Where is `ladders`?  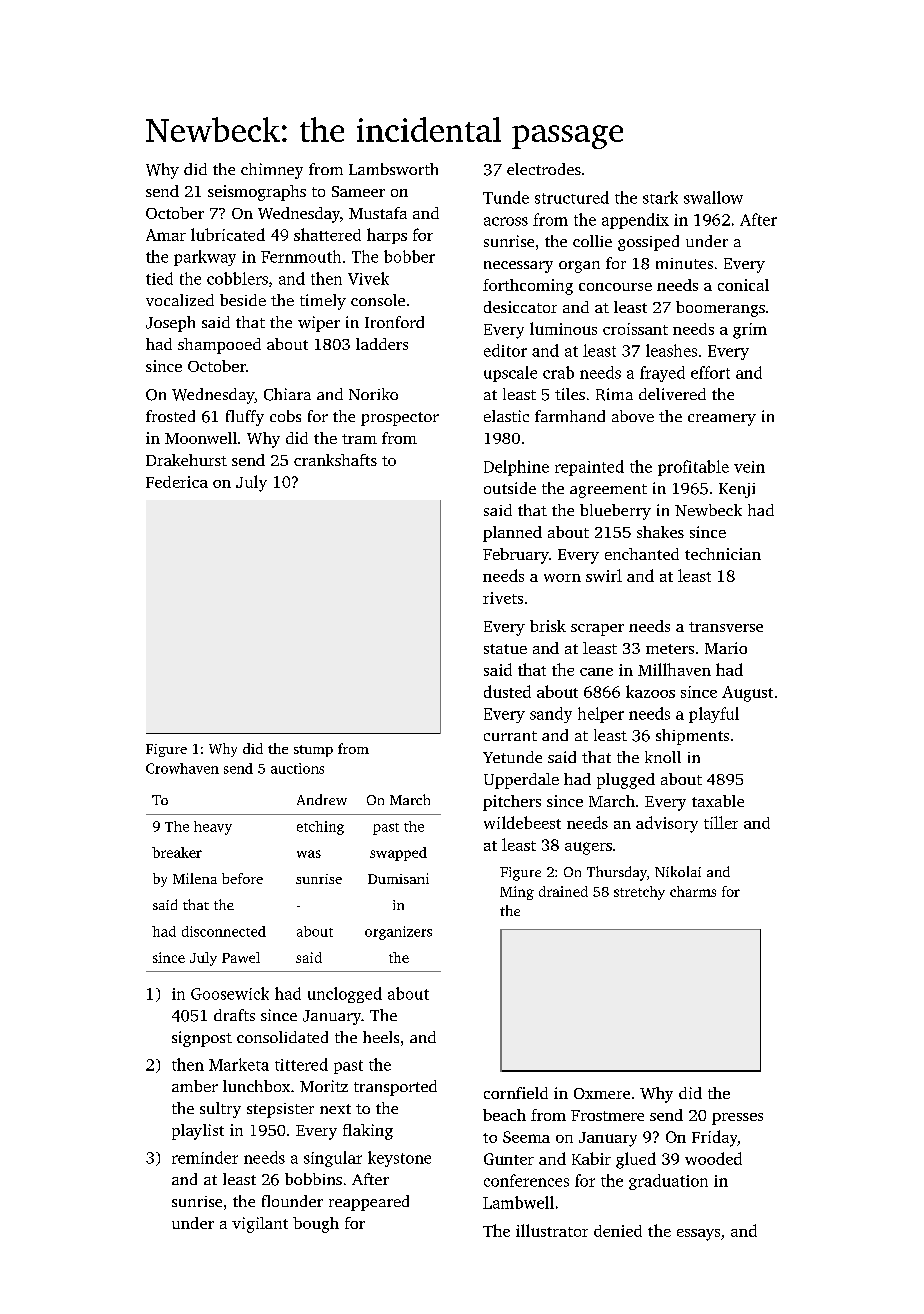 ladders is located at coordinates (382, 344).
